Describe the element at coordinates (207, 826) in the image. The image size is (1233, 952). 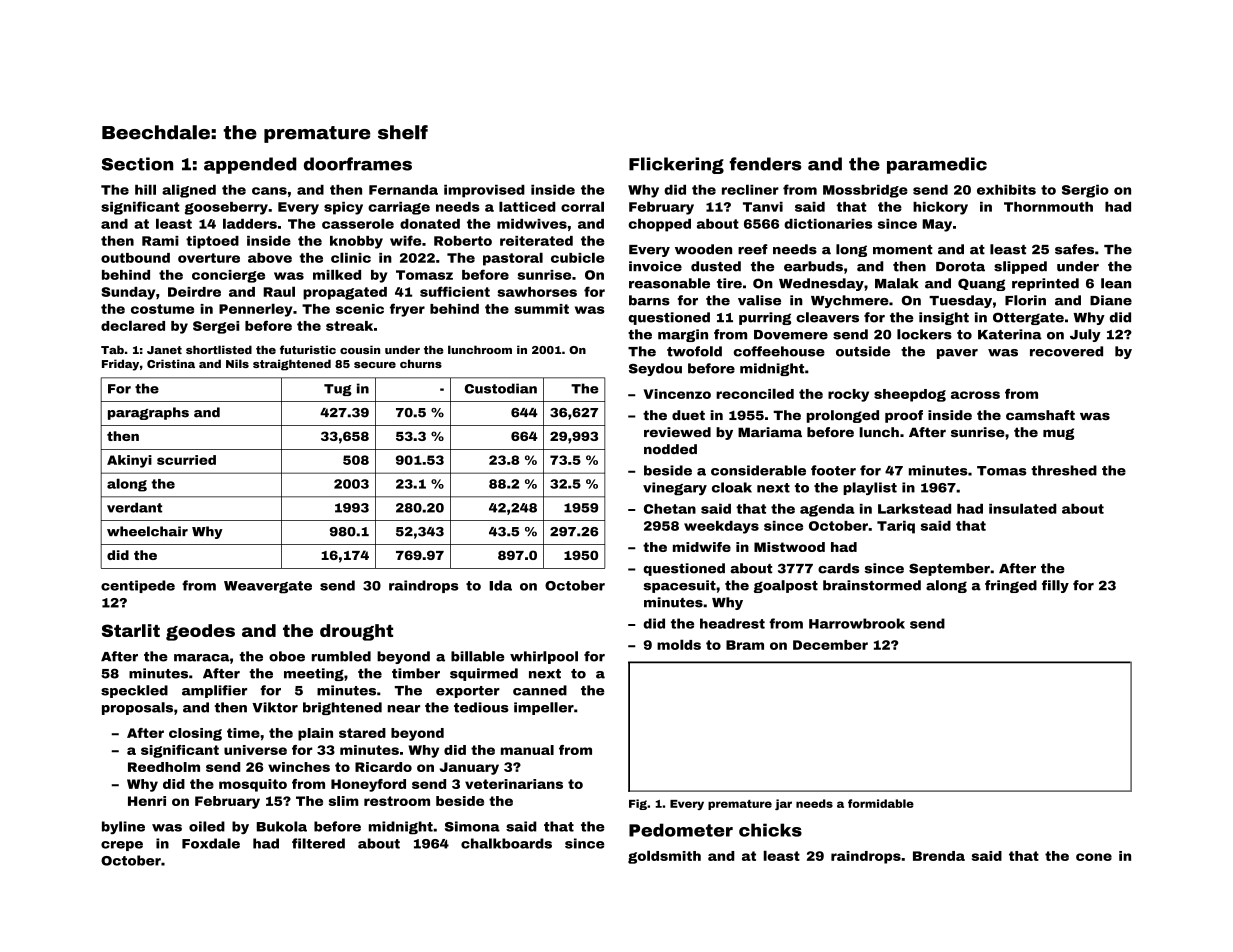
I see `oiled` at that location.
